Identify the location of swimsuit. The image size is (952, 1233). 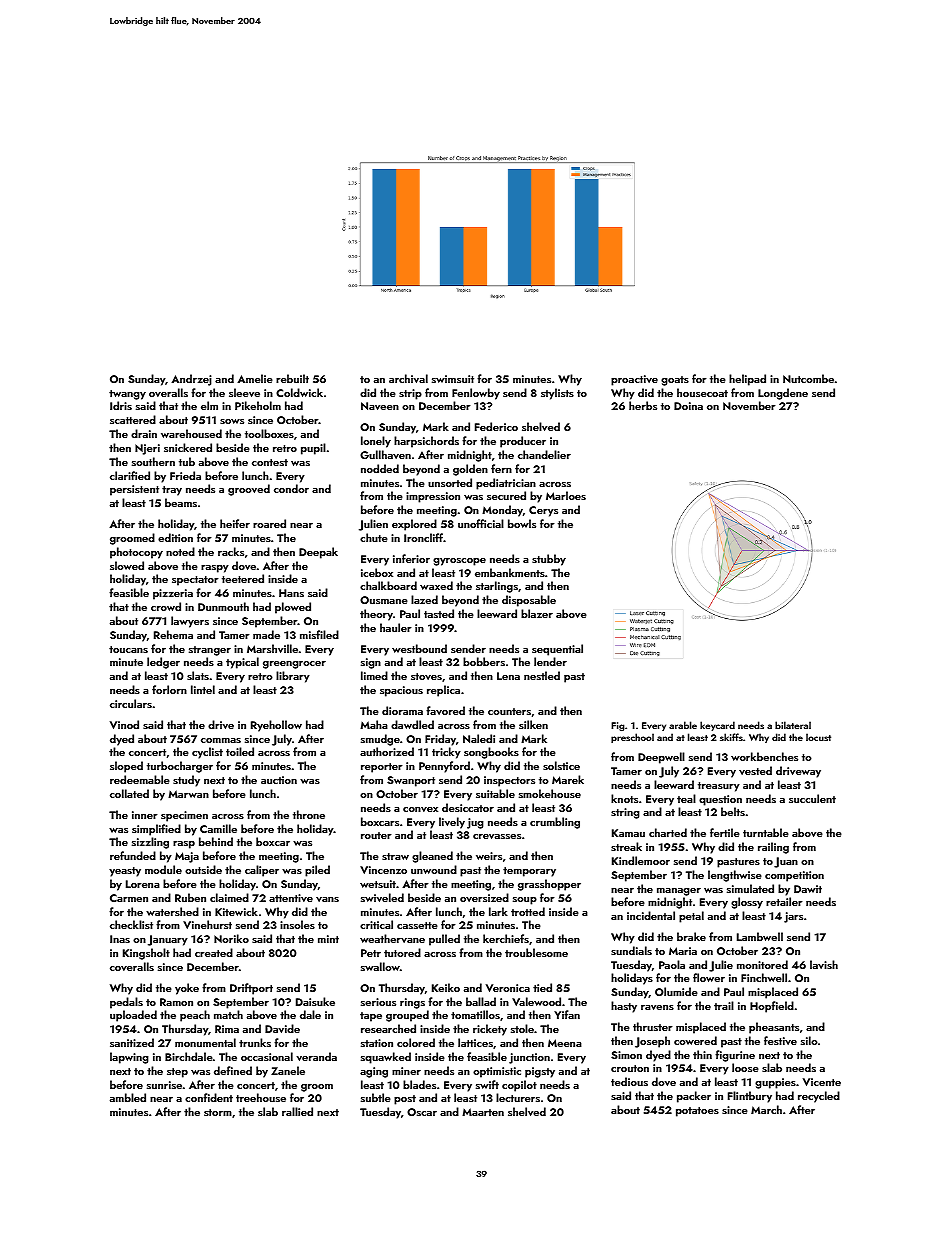
(453, 379).
